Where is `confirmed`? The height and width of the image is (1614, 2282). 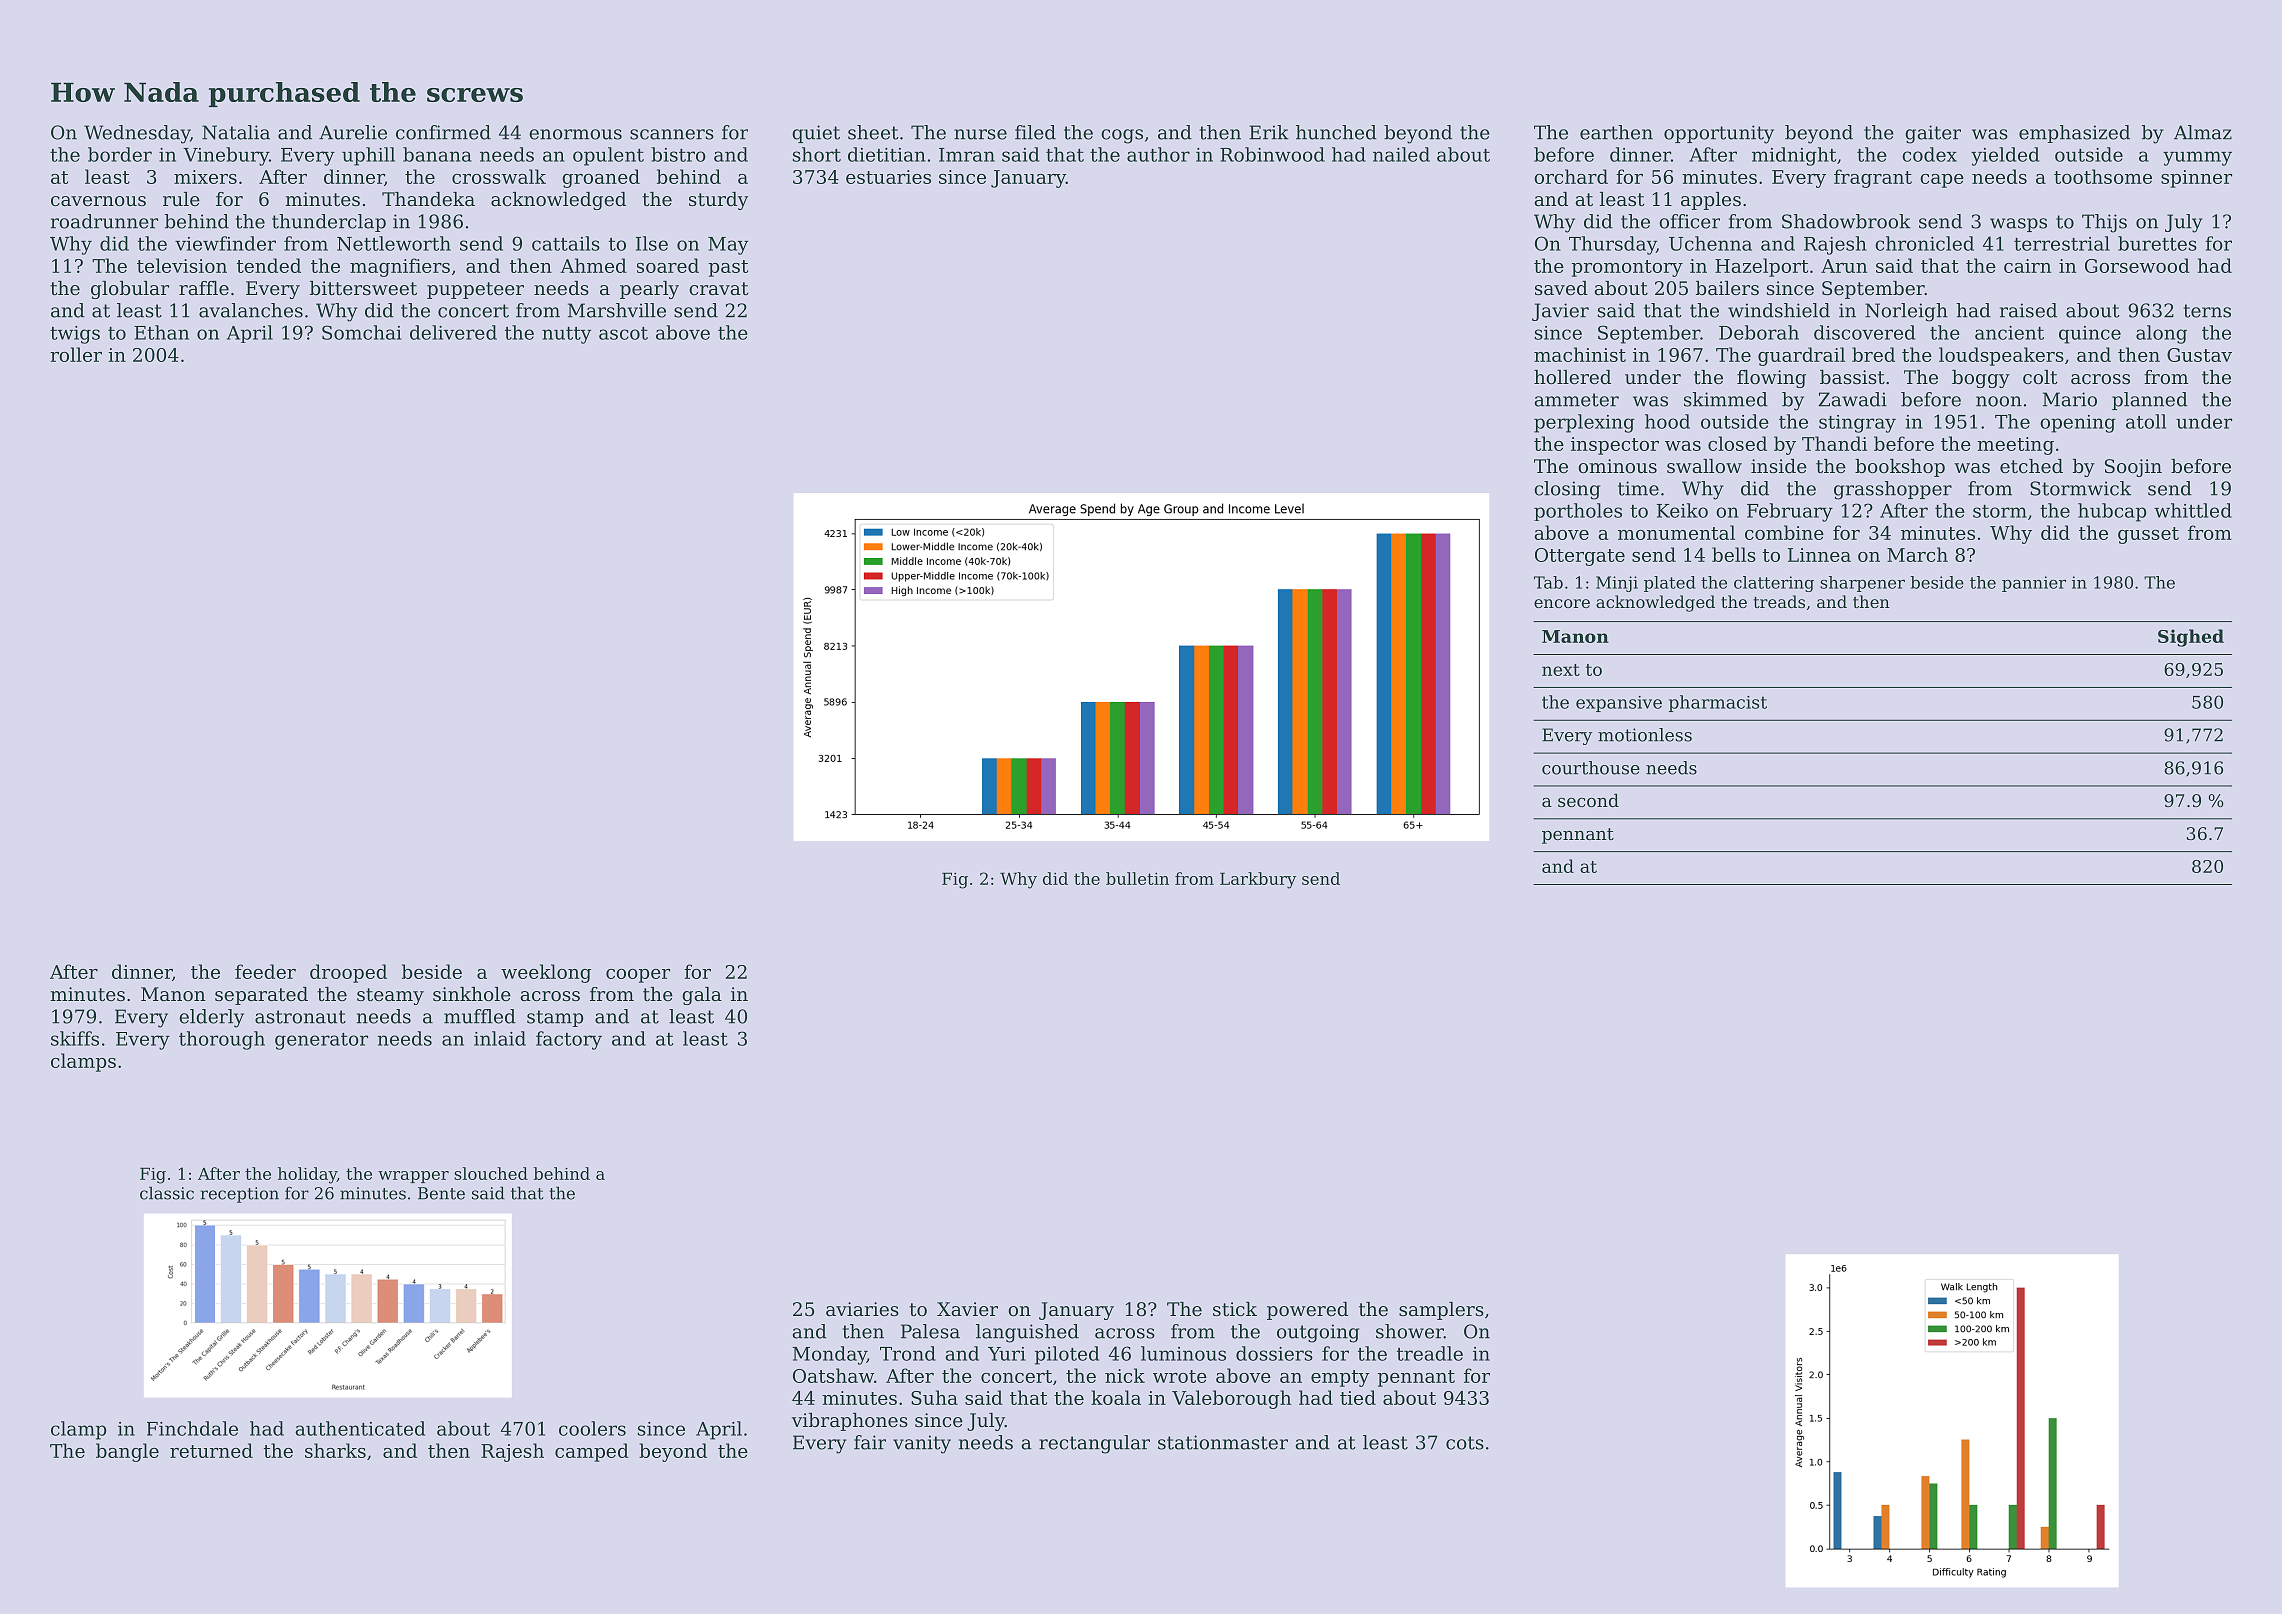 confirmed is located at coordinates (443, 132).
